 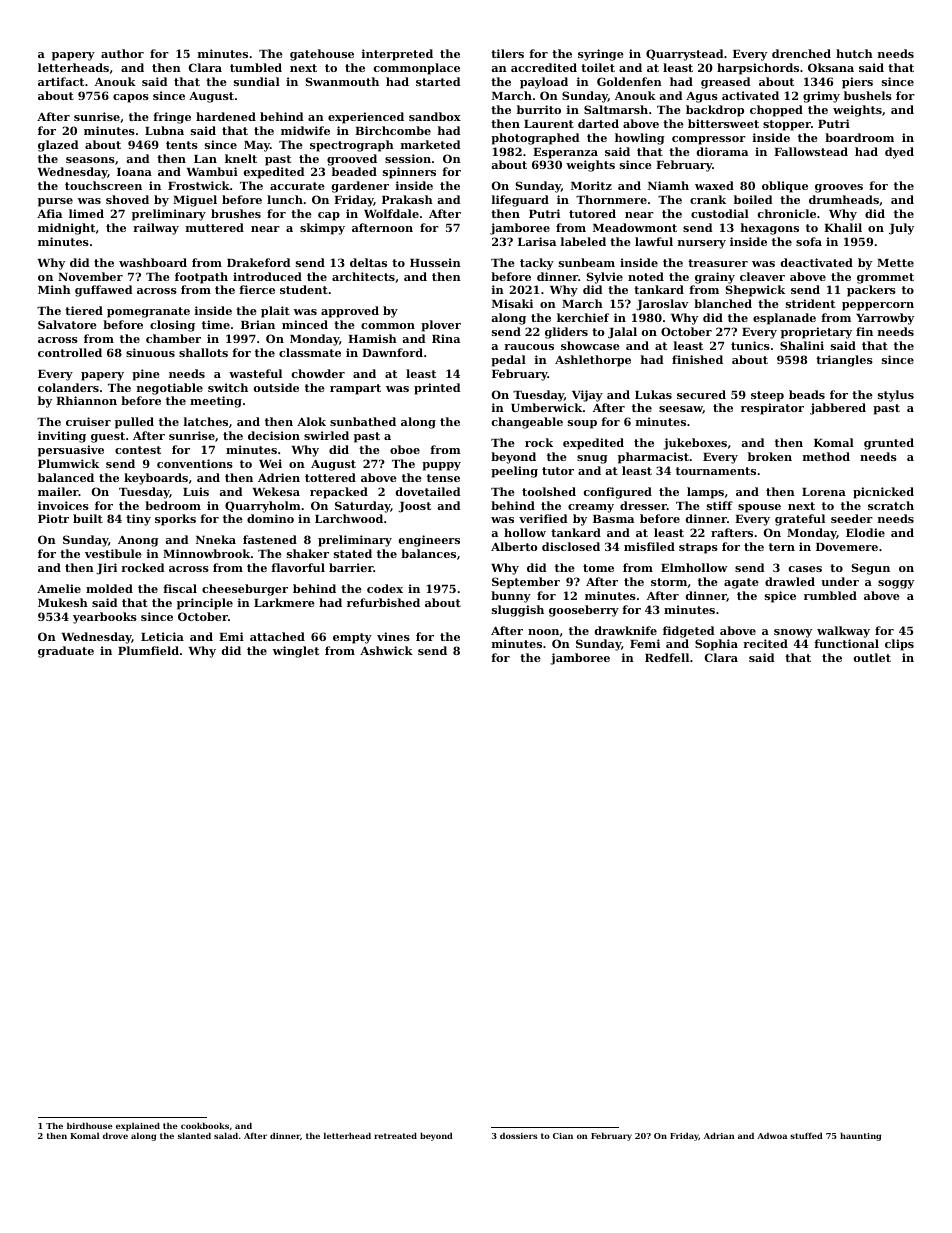 I want to click on dossiers, so click(x=518, y=1135).
